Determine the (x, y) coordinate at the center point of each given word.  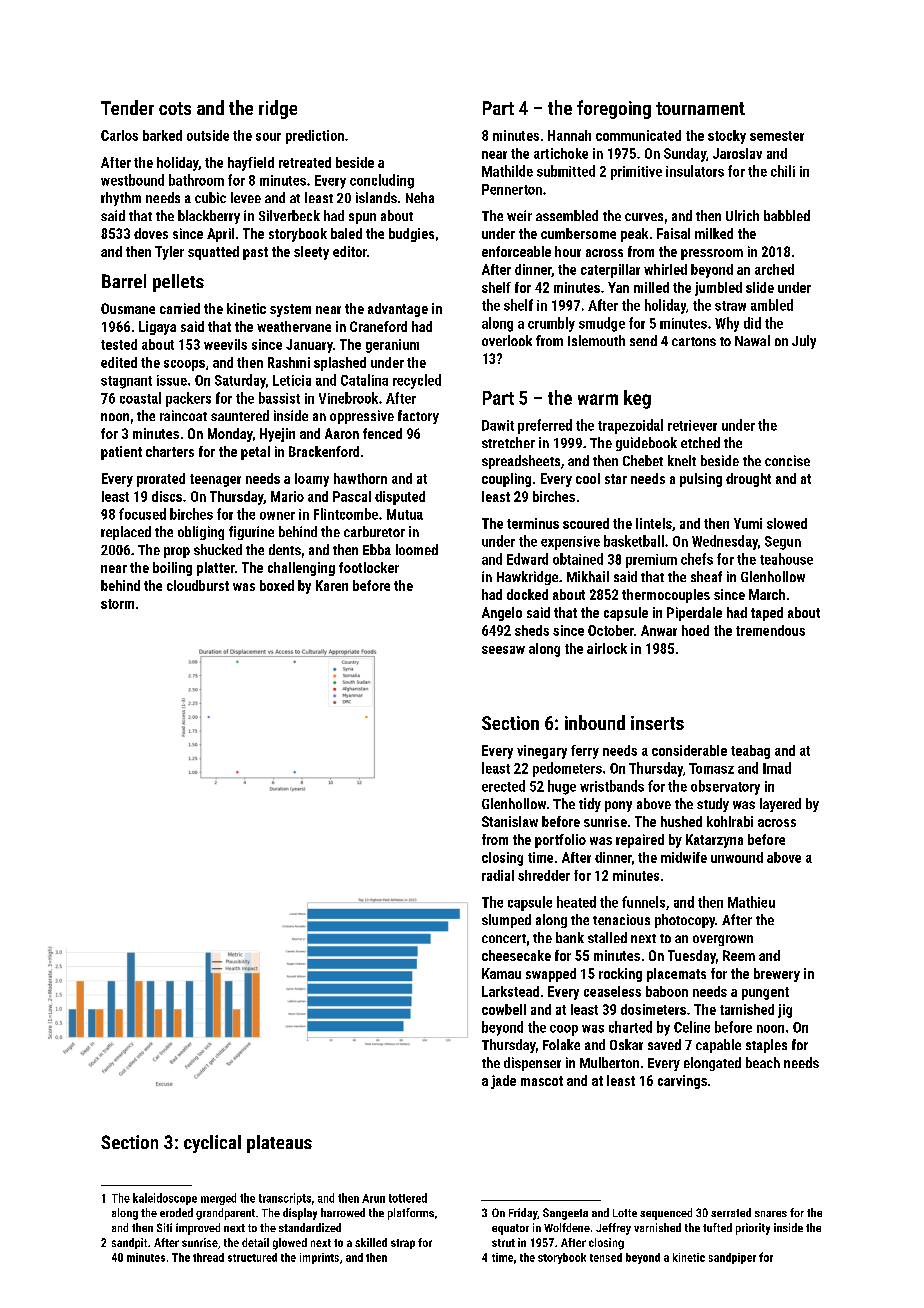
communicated (638, 135)
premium (651, 561)
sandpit (129, 1243)
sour (268, 137)
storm (117, 604)
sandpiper (732, 1258)
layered (780, 805)
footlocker (369, 567)
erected (503, 786)
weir (519, 215)
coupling (506, 480)
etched (700, 442)
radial (498, 875)
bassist (279, 398)
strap (403, 1244)
